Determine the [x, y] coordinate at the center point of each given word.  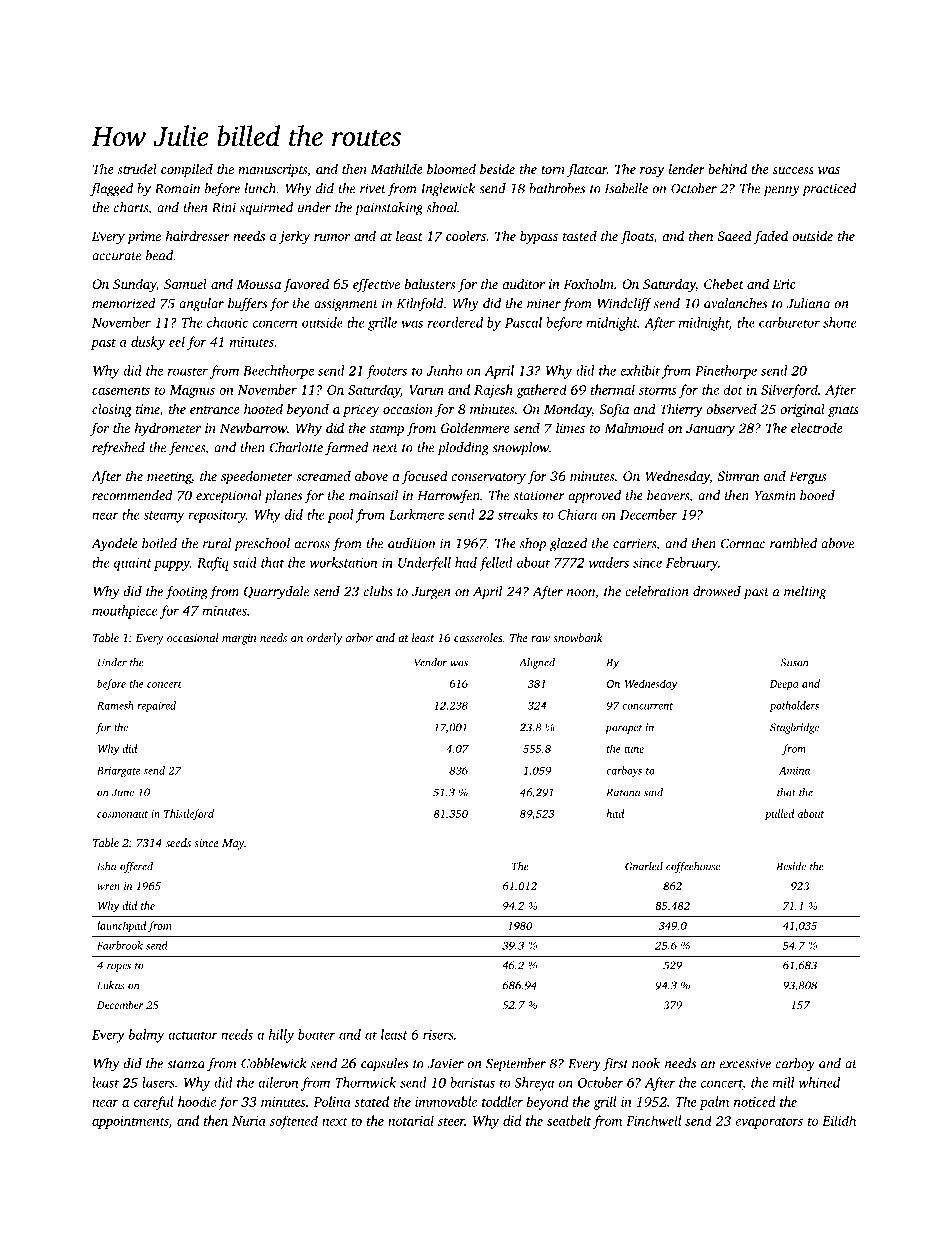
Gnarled [644, 866]
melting [805, 593]
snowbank [578, 637]
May [233, 844]
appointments [130, 1122]
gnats [843, 411]
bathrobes [557, 188]
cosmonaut [122, 814]
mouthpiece [124, 612]
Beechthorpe [278, 372]
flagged [111, 190]
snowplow [520, 449]
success [793, 170]
